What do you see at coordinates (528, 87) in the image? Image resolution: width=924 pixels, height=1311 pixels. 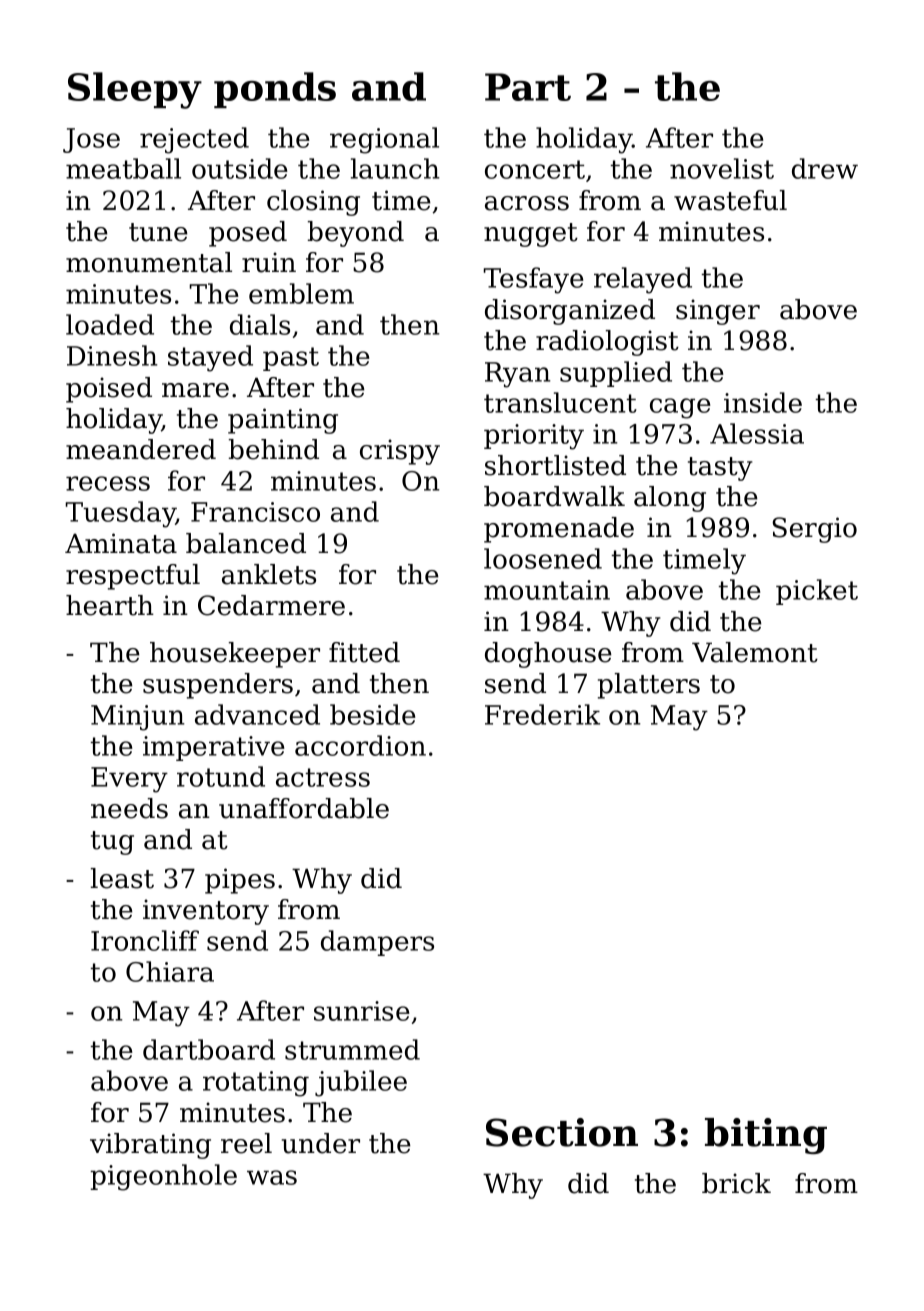 I see `Part` at bounding box center [528, 87].
